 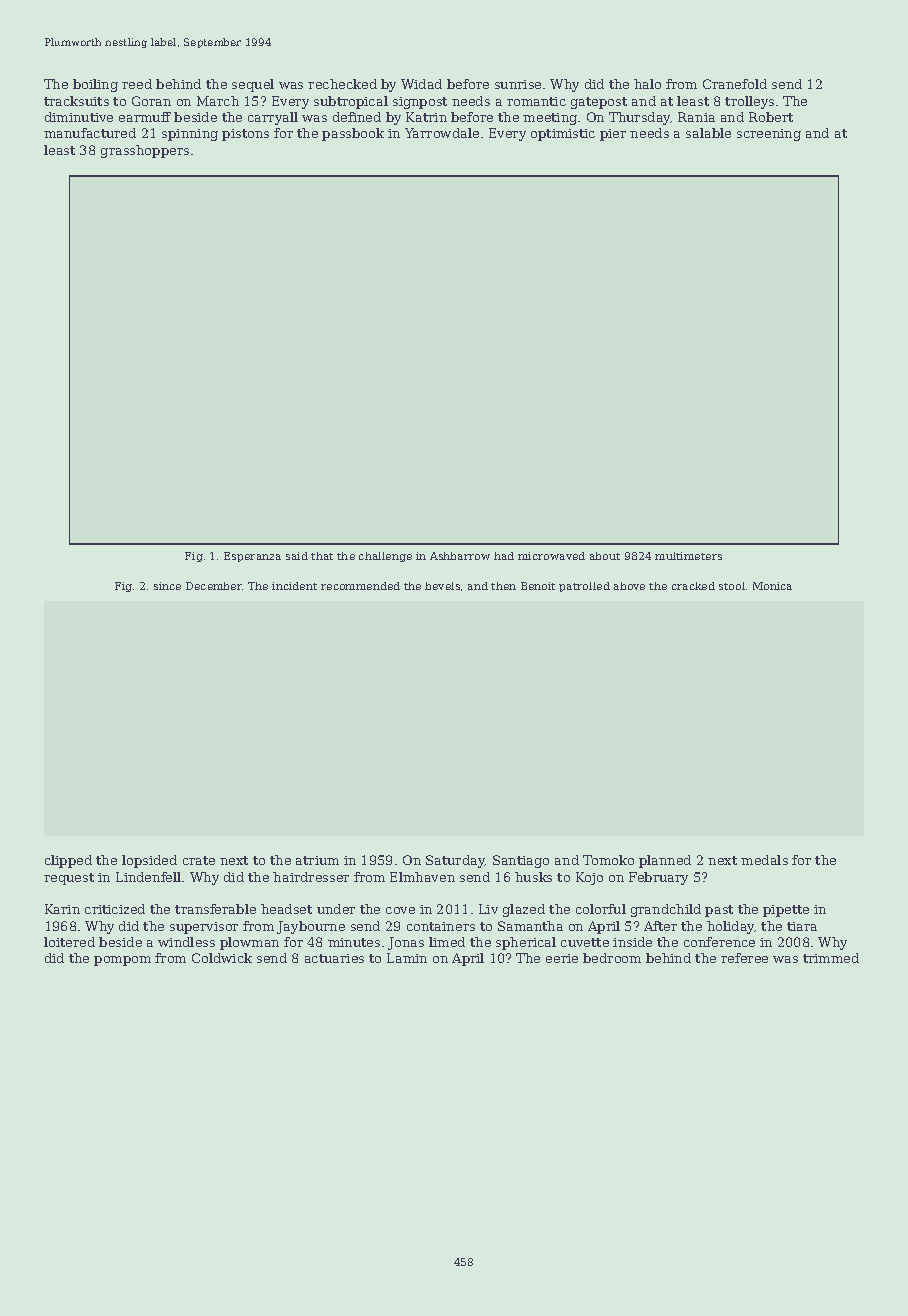 What do you see at coordinates (167, 586) in the screenshot?
I see `since` at bounding box center [167, 586].
